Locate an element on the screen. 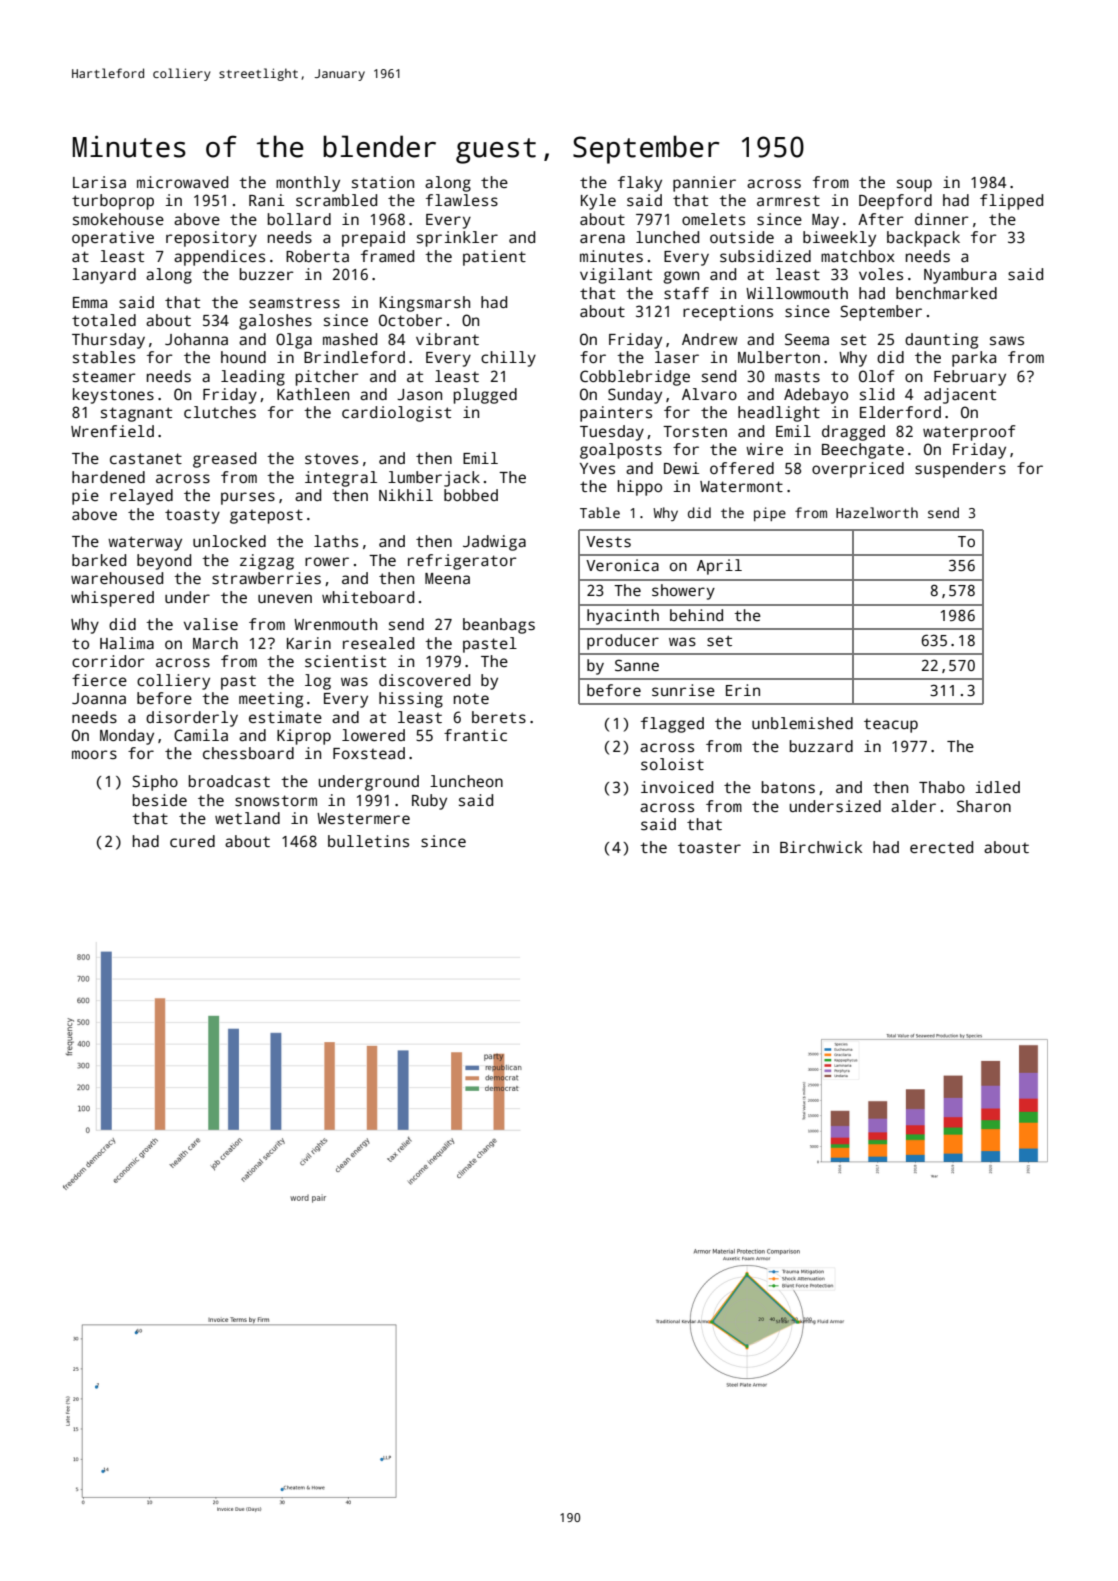 The image size is (1118, 1581). Hazelworth is located at coordinates (877, 512).
